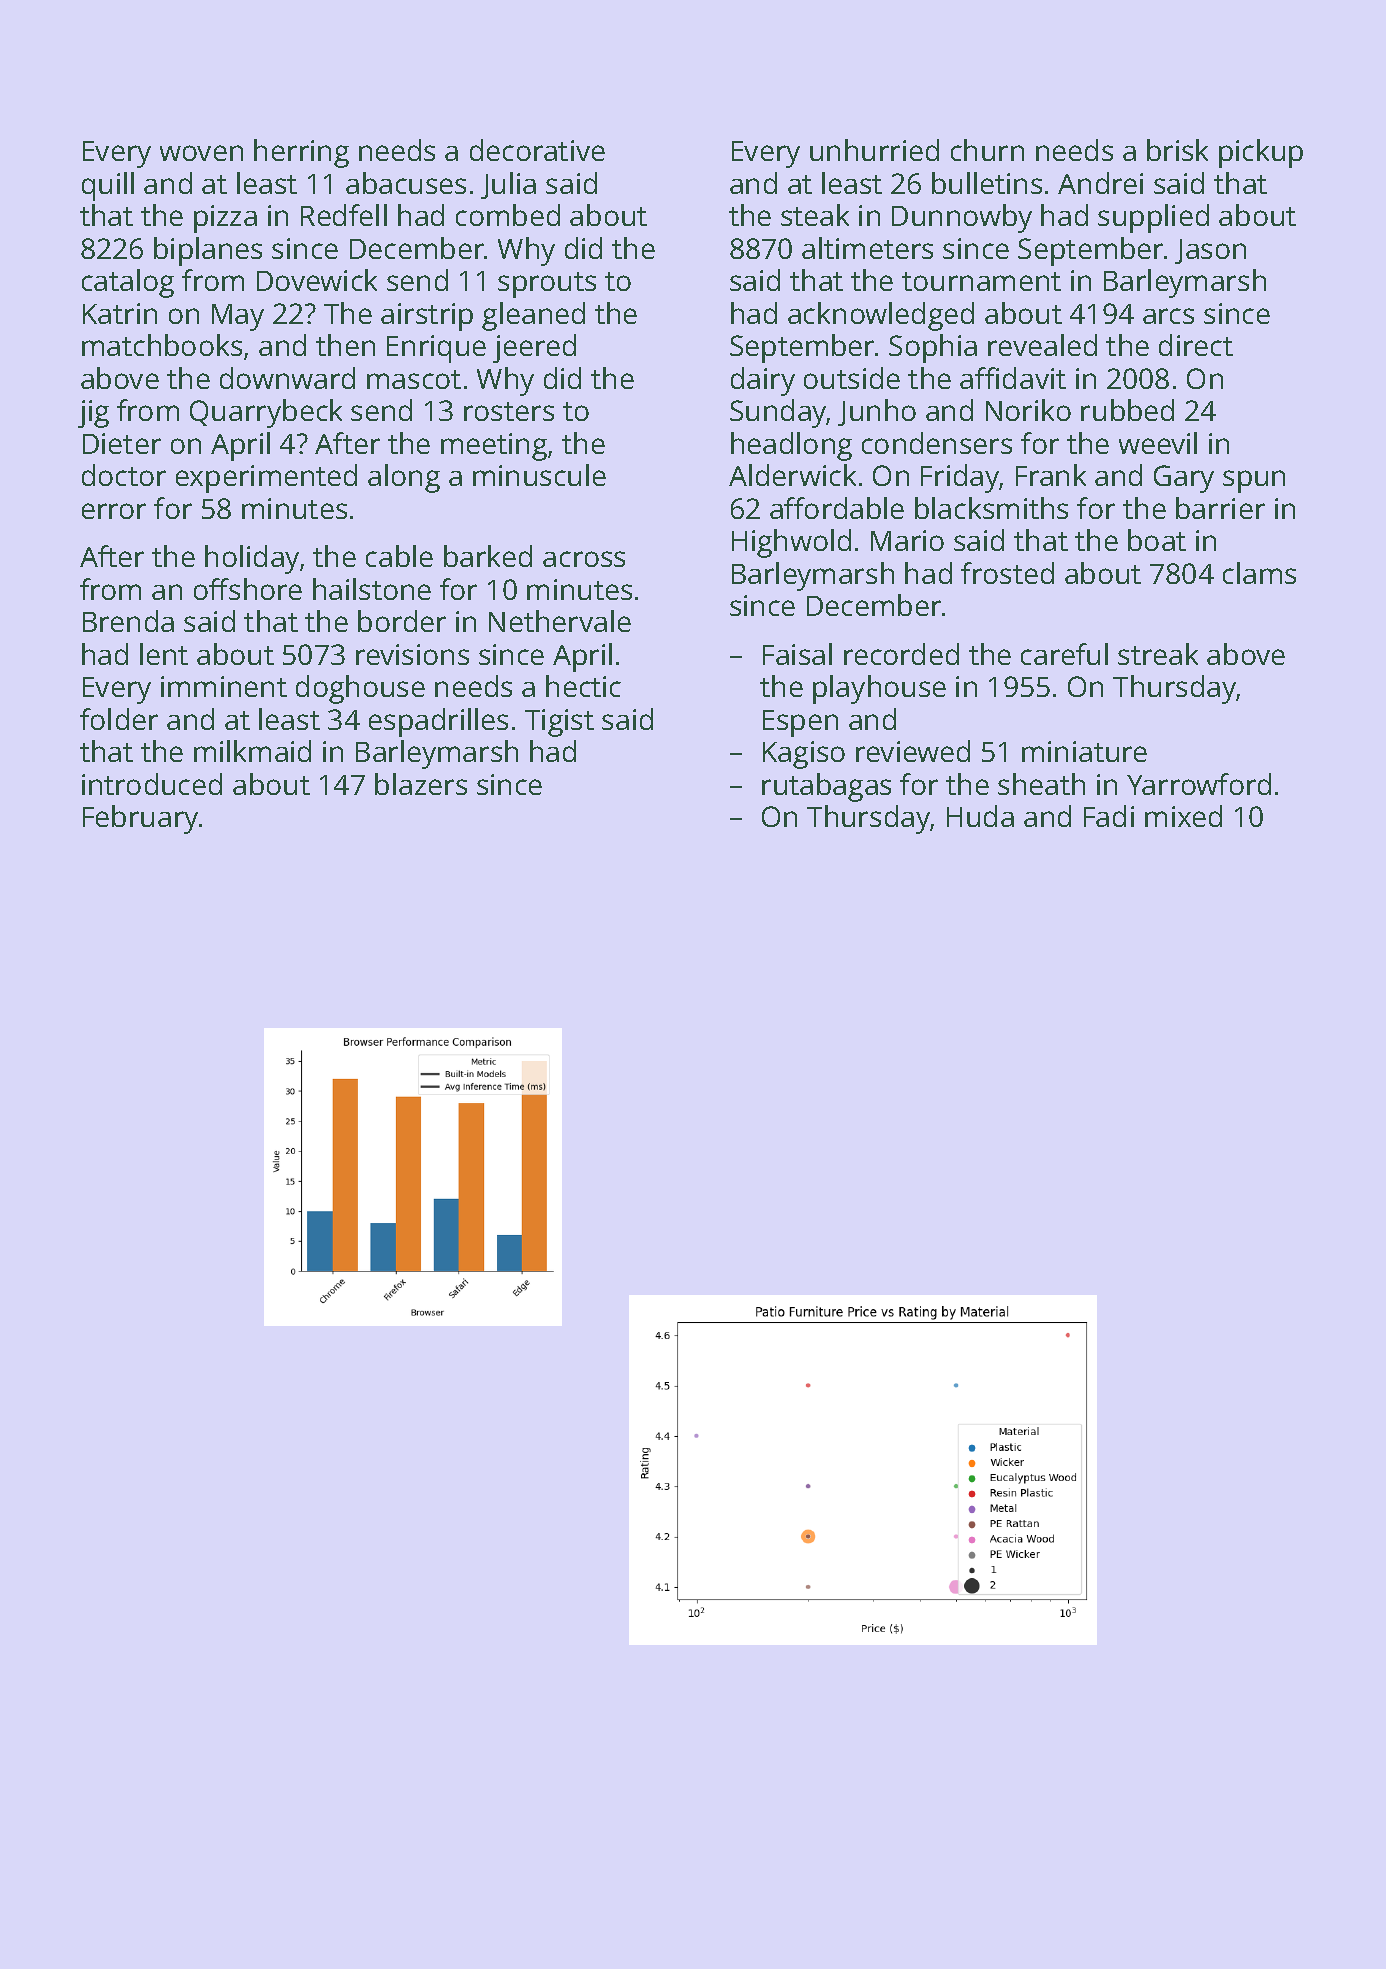  Describe the element at coordinates (797, 654) in the screenshot. I see `Faisal` at that location.
